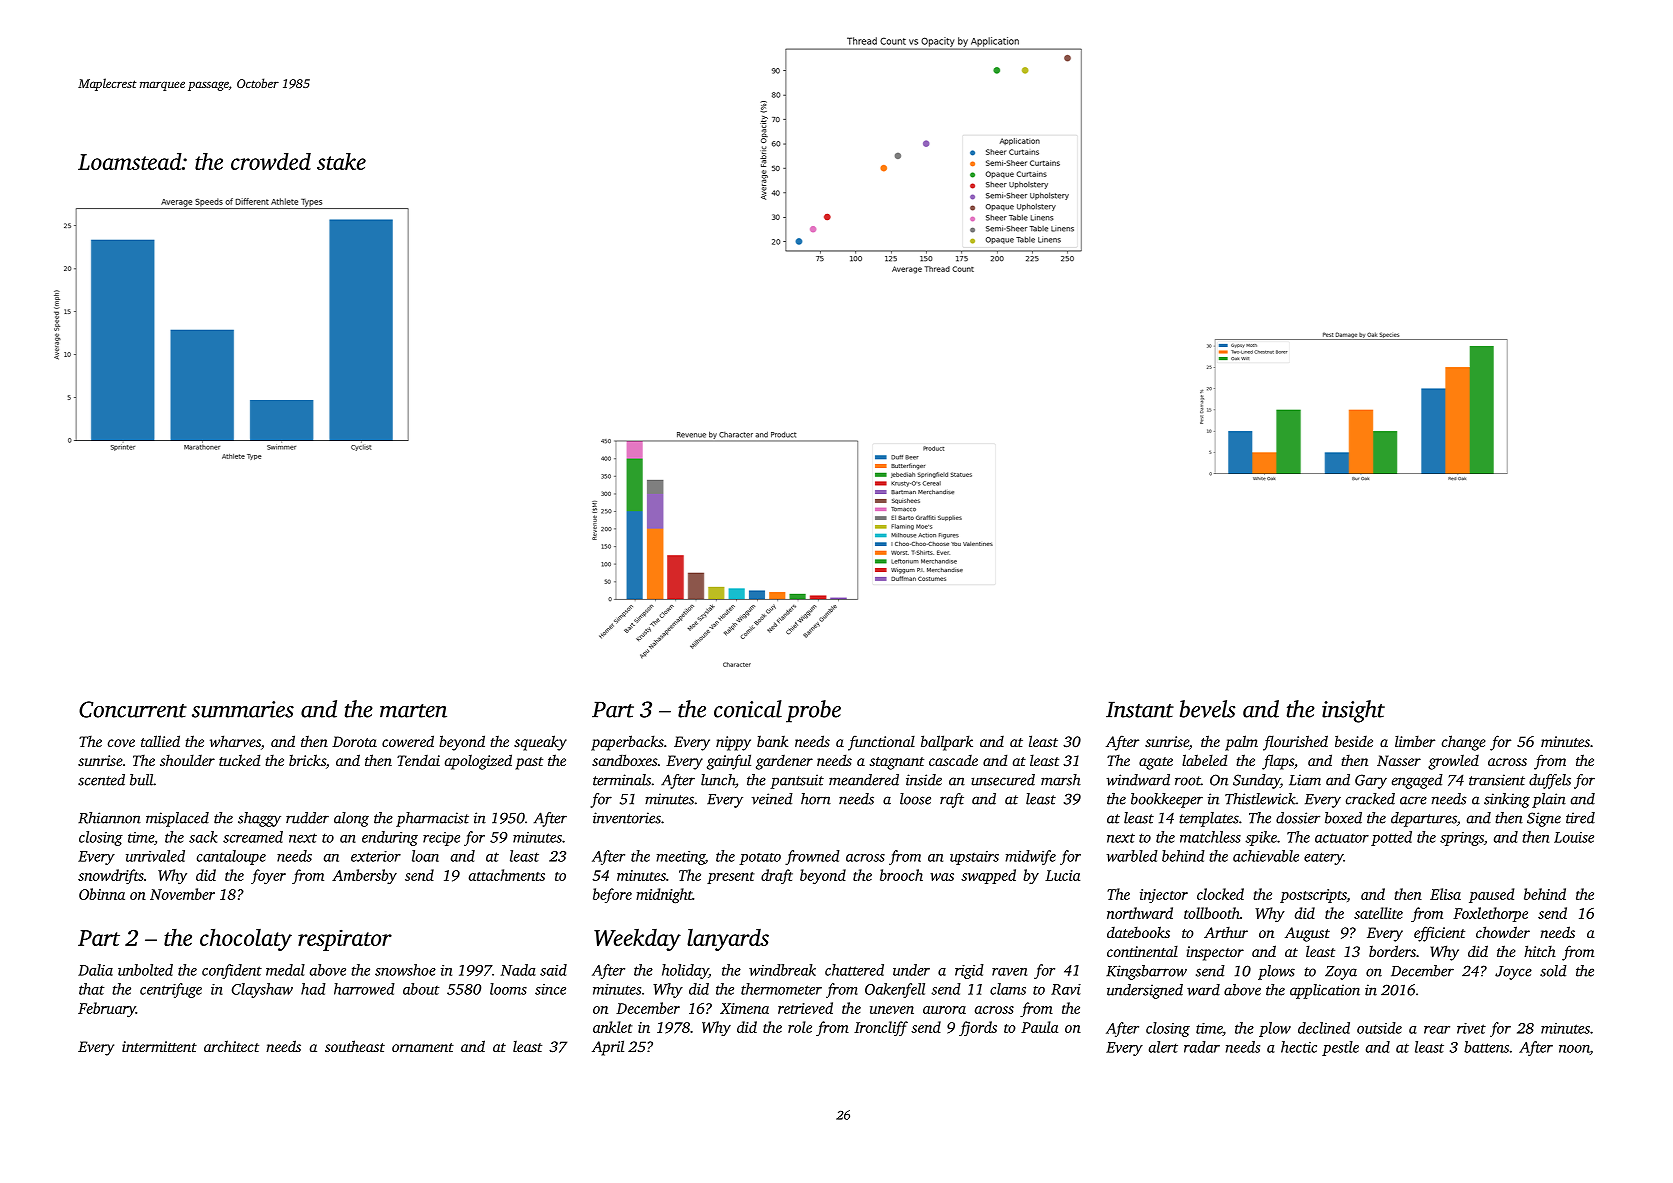 The width and height of the screenshot is (1673, 1183). I want to click on paused, so click(1491, 895).
